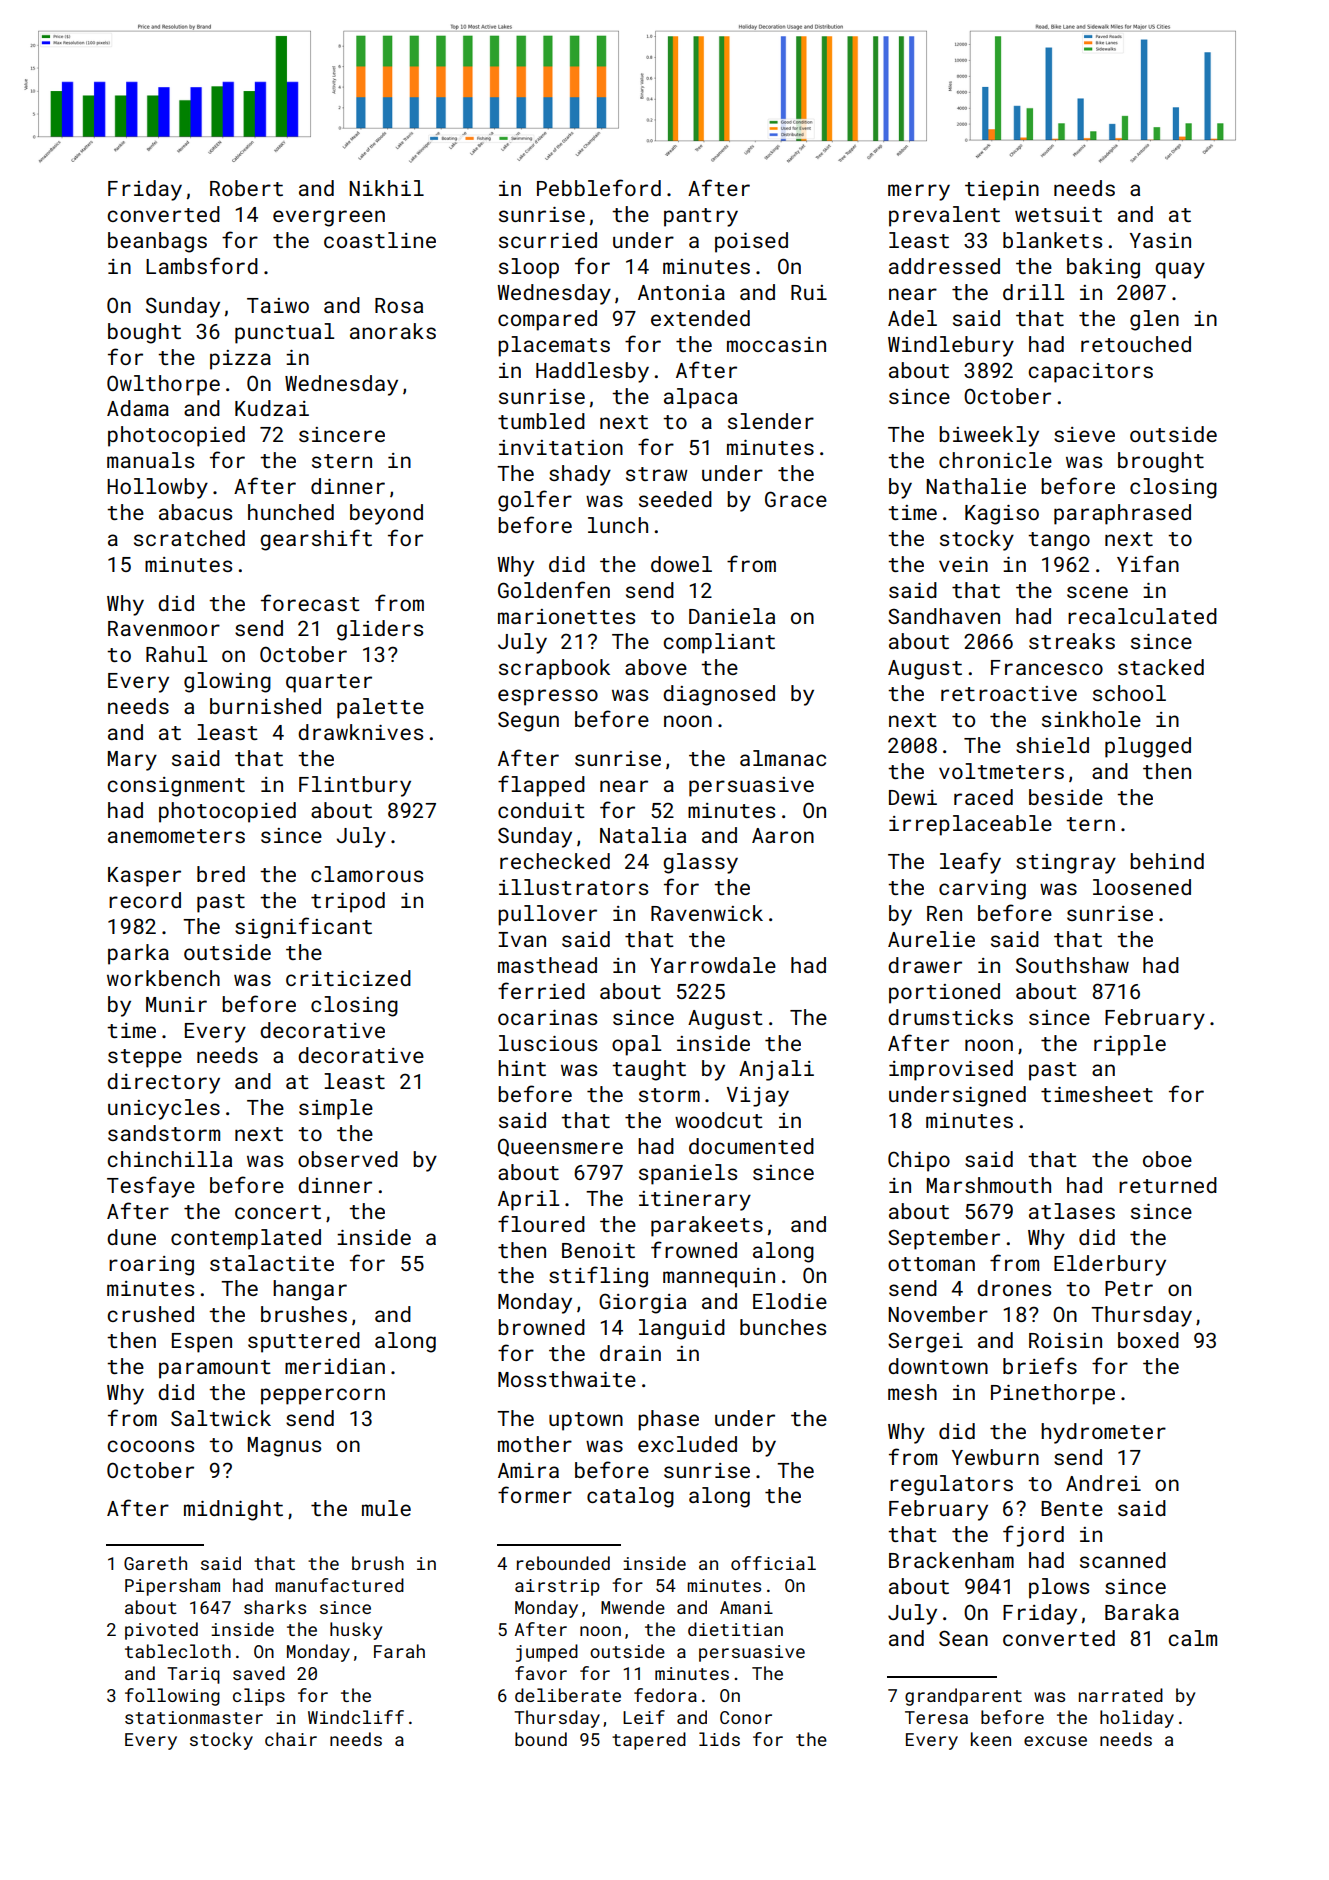 This screenshot has height=1880, width=1329. Describe the element at coordinates (150, 1446) in the screenshot. I see `cocoons` at that location.
